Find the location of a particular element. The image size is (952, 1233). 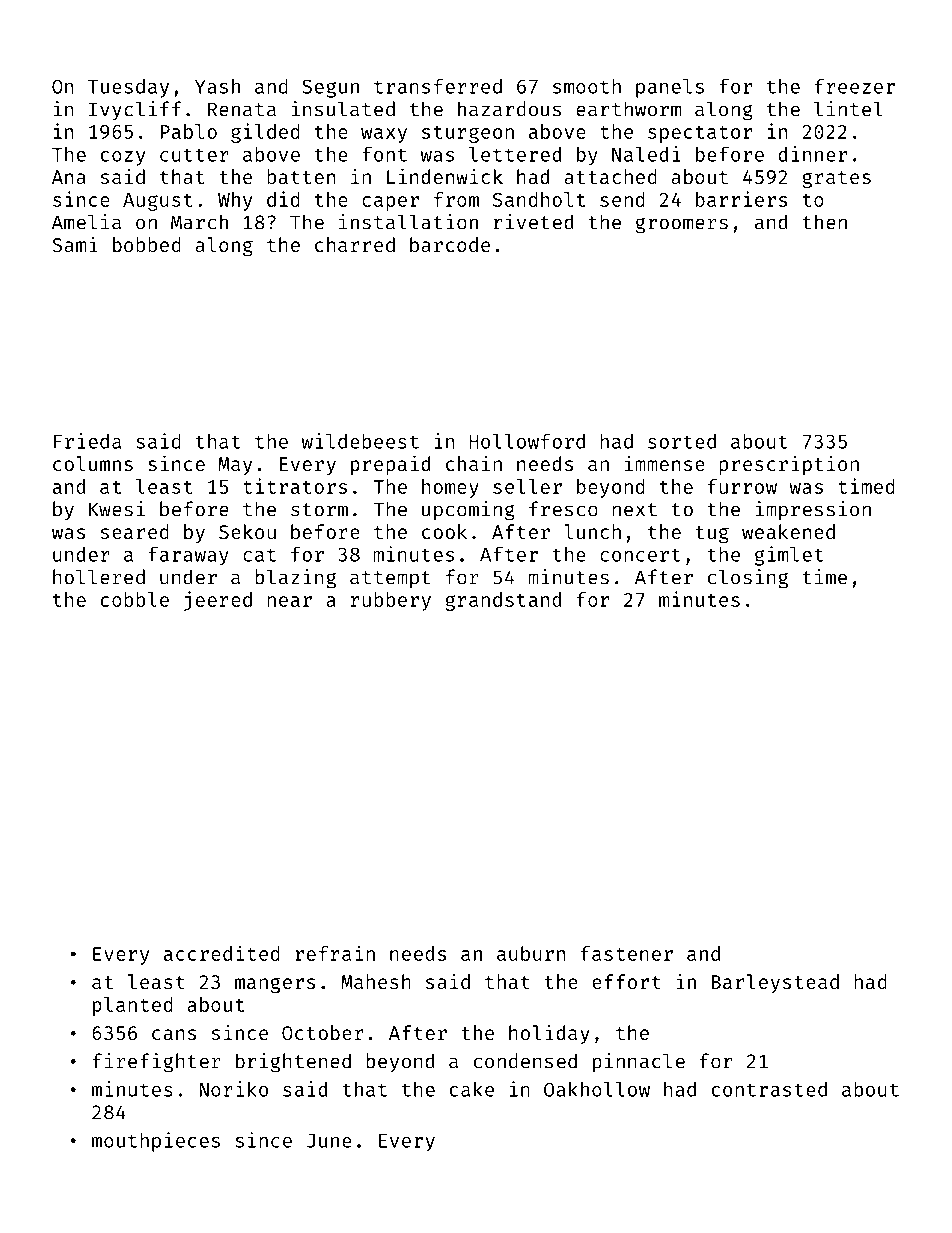

fastener is located at coordinates (627, 953).
